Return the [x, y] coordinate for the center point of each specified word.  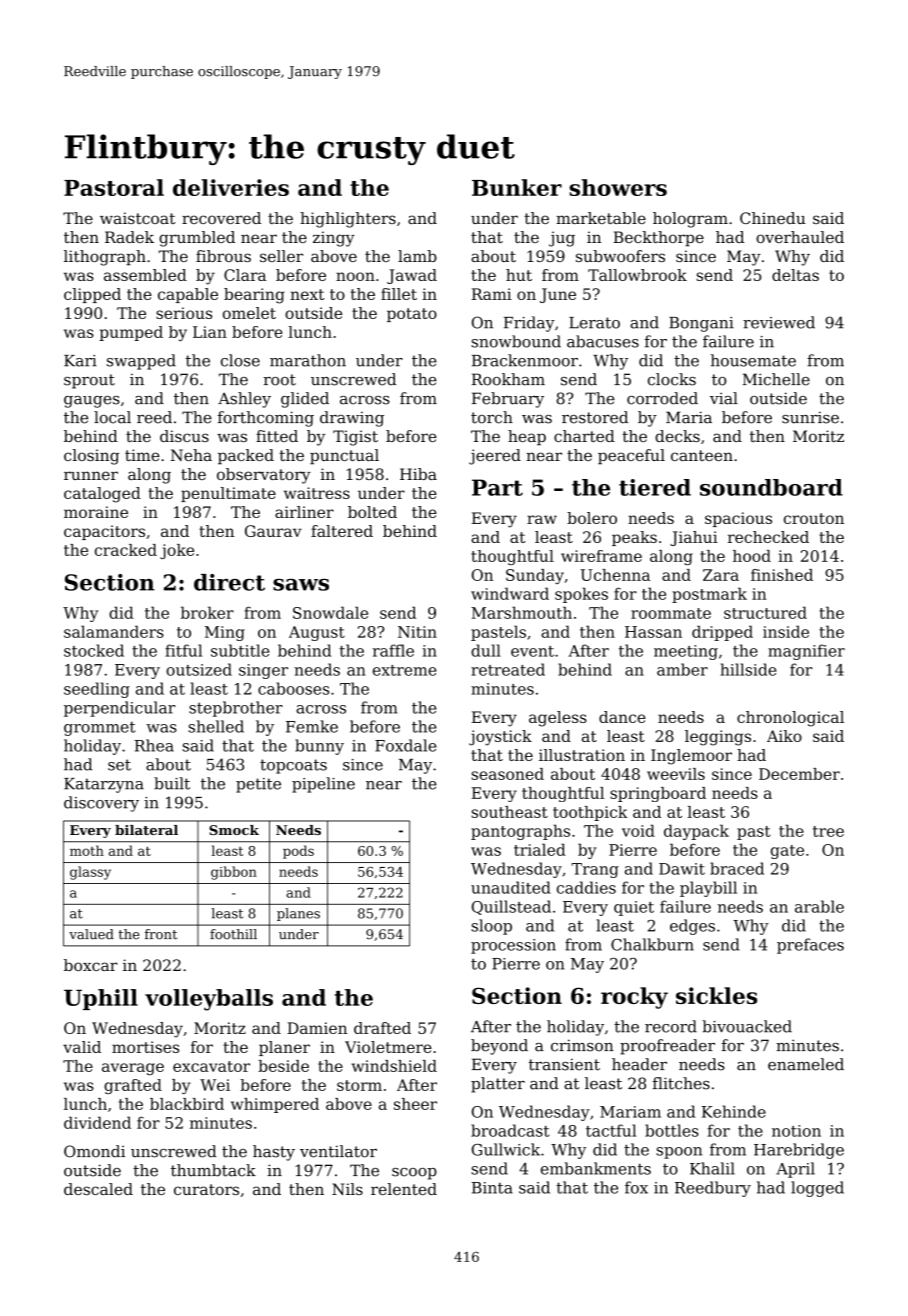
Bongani [701, 324]
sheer [415, 1104]
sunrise [810, 417]
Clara [245, 275]
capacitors [104, 532]
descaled [98, 1189]
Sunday [535, 576]
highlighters [348, 220]
